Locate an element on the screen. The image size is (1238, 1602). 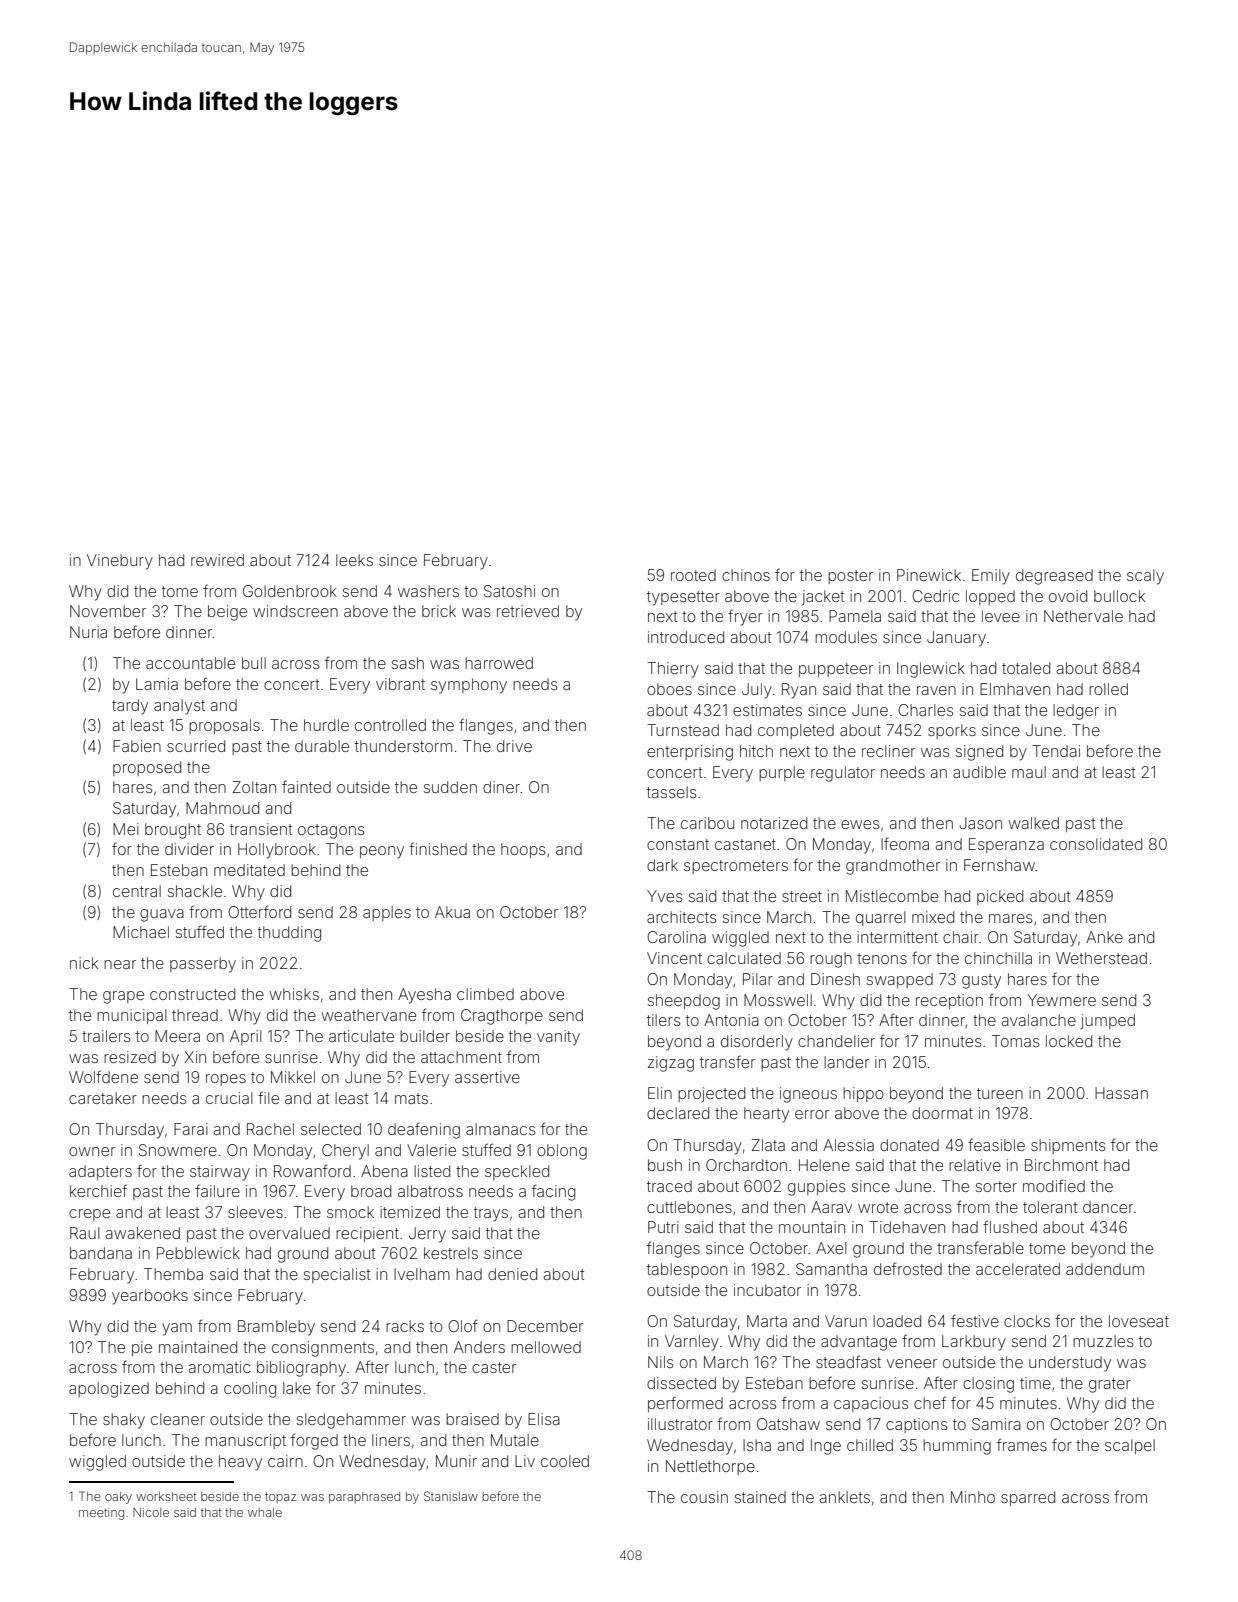
kerchief is located at coordinates (98, 1190).
